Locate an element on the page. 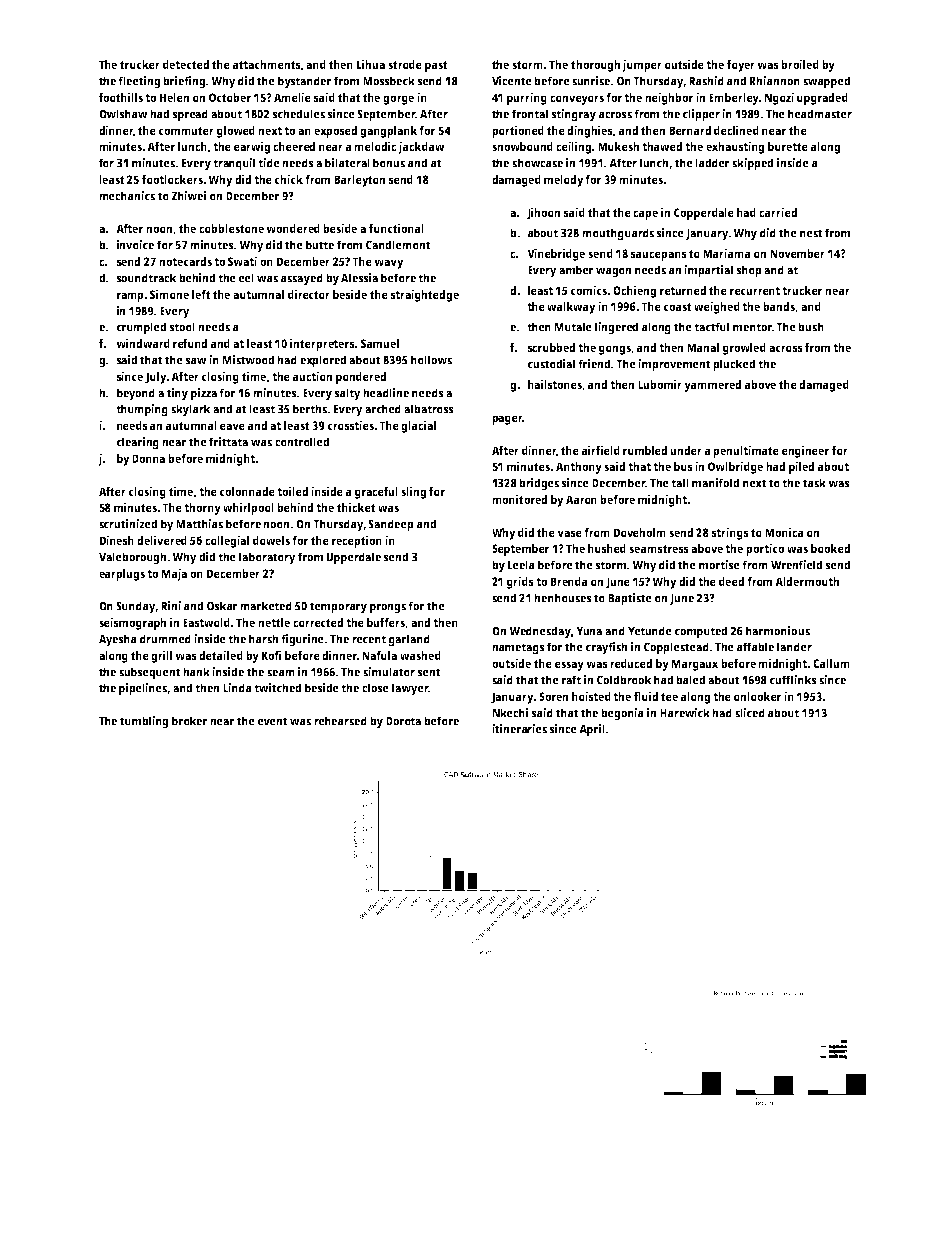  chick is located at coordinates (289, 179).
